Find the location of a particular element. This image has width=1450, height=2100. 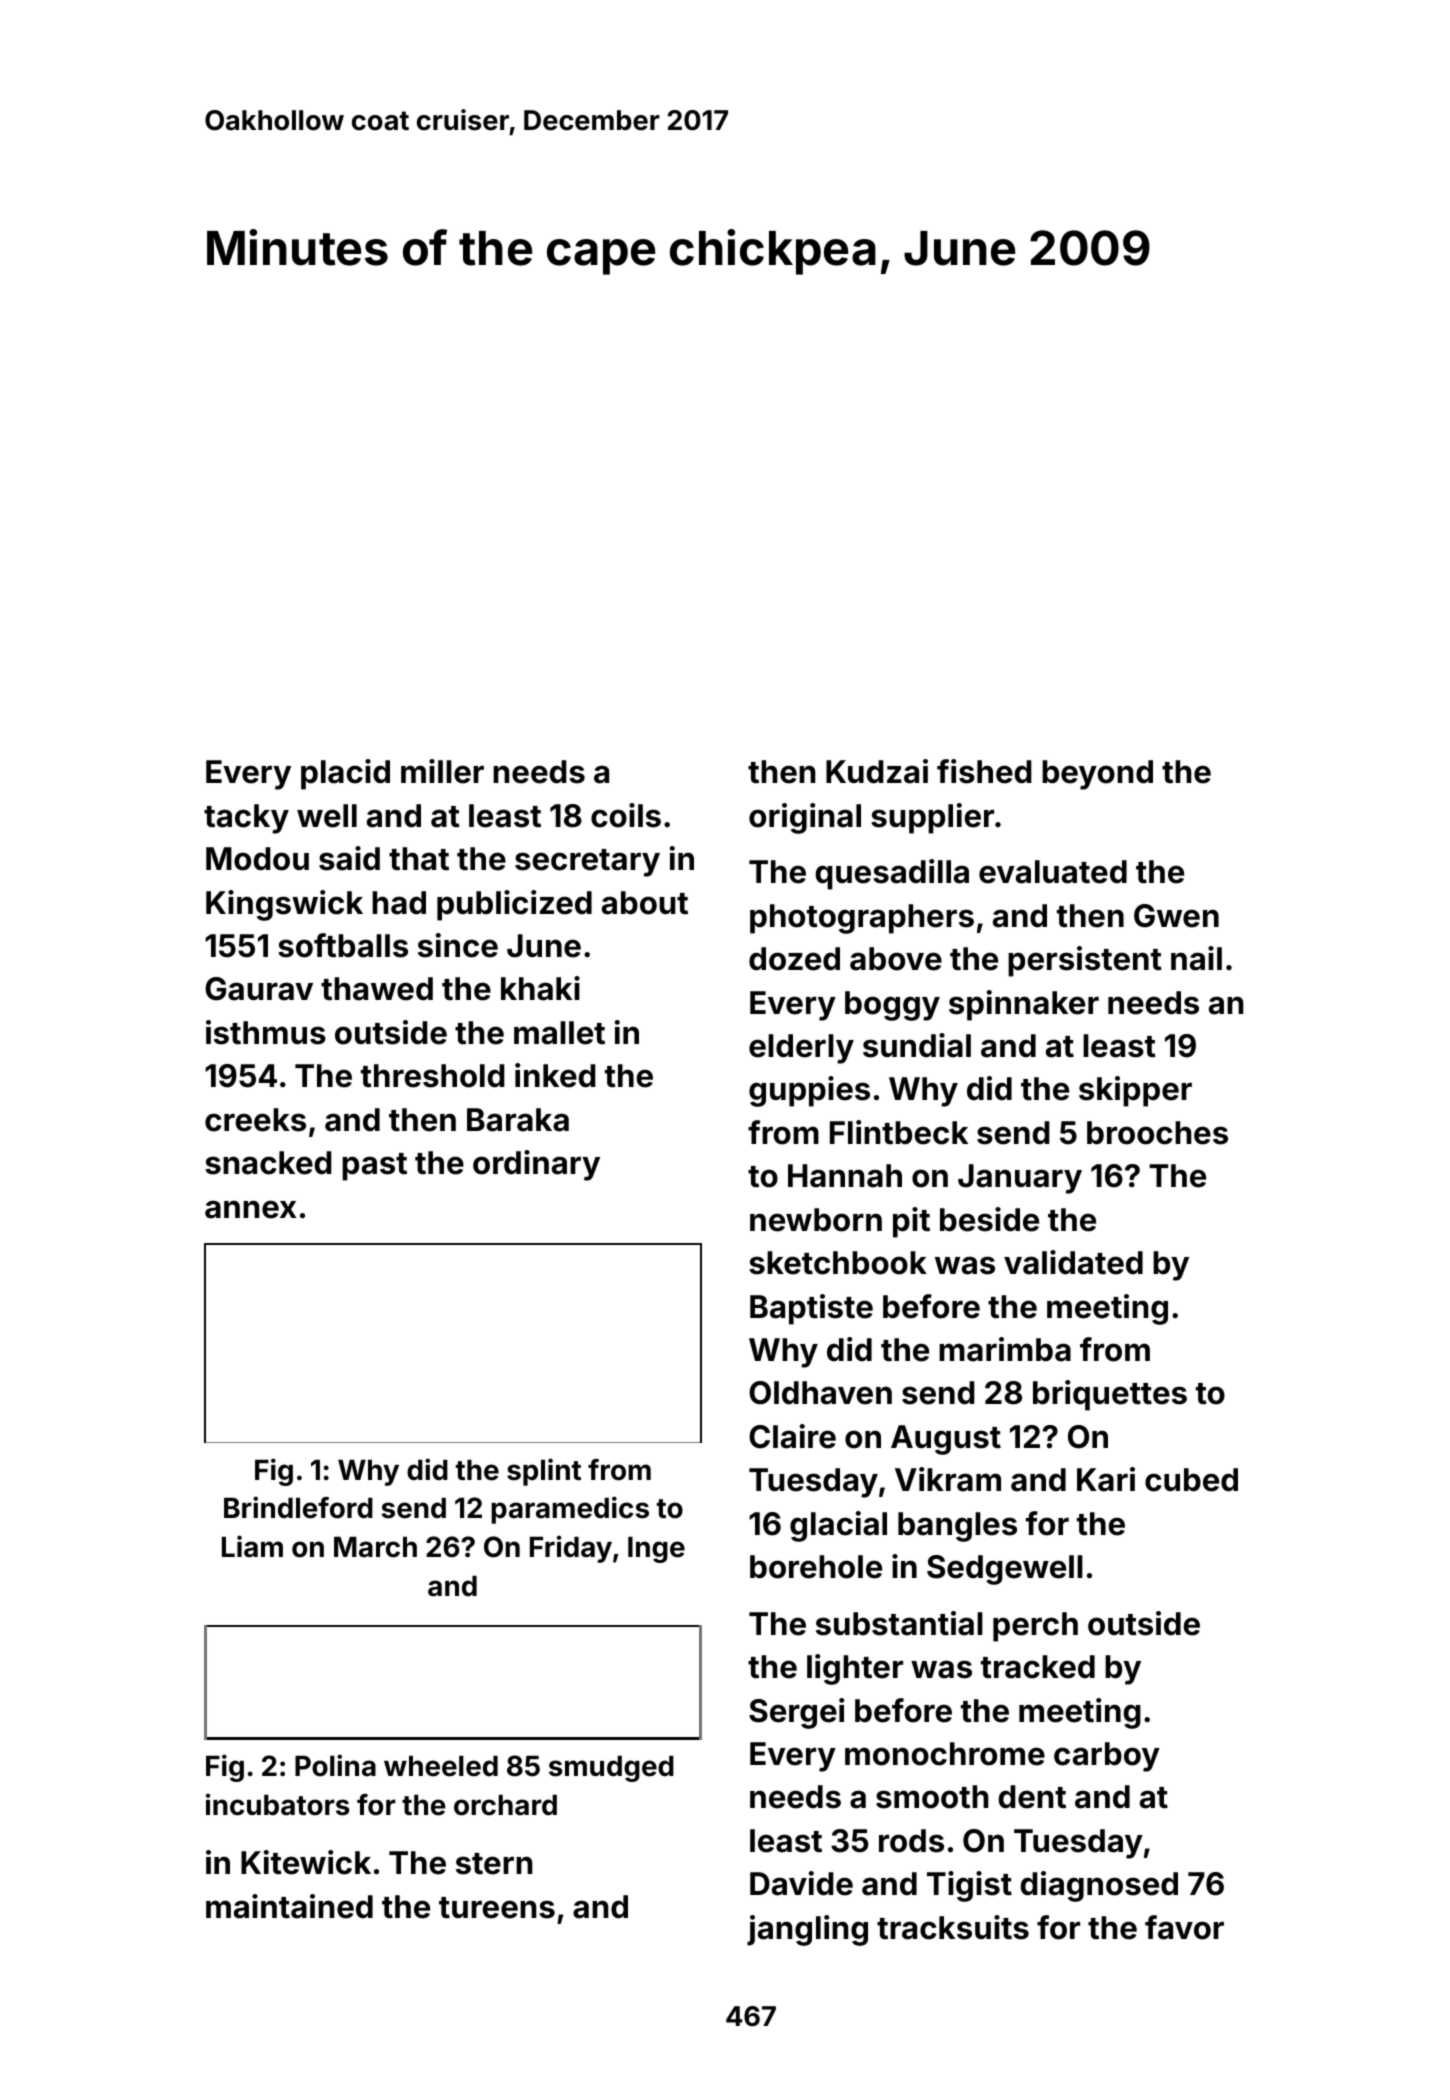

Inge is located at coordinates (656, 1550).
